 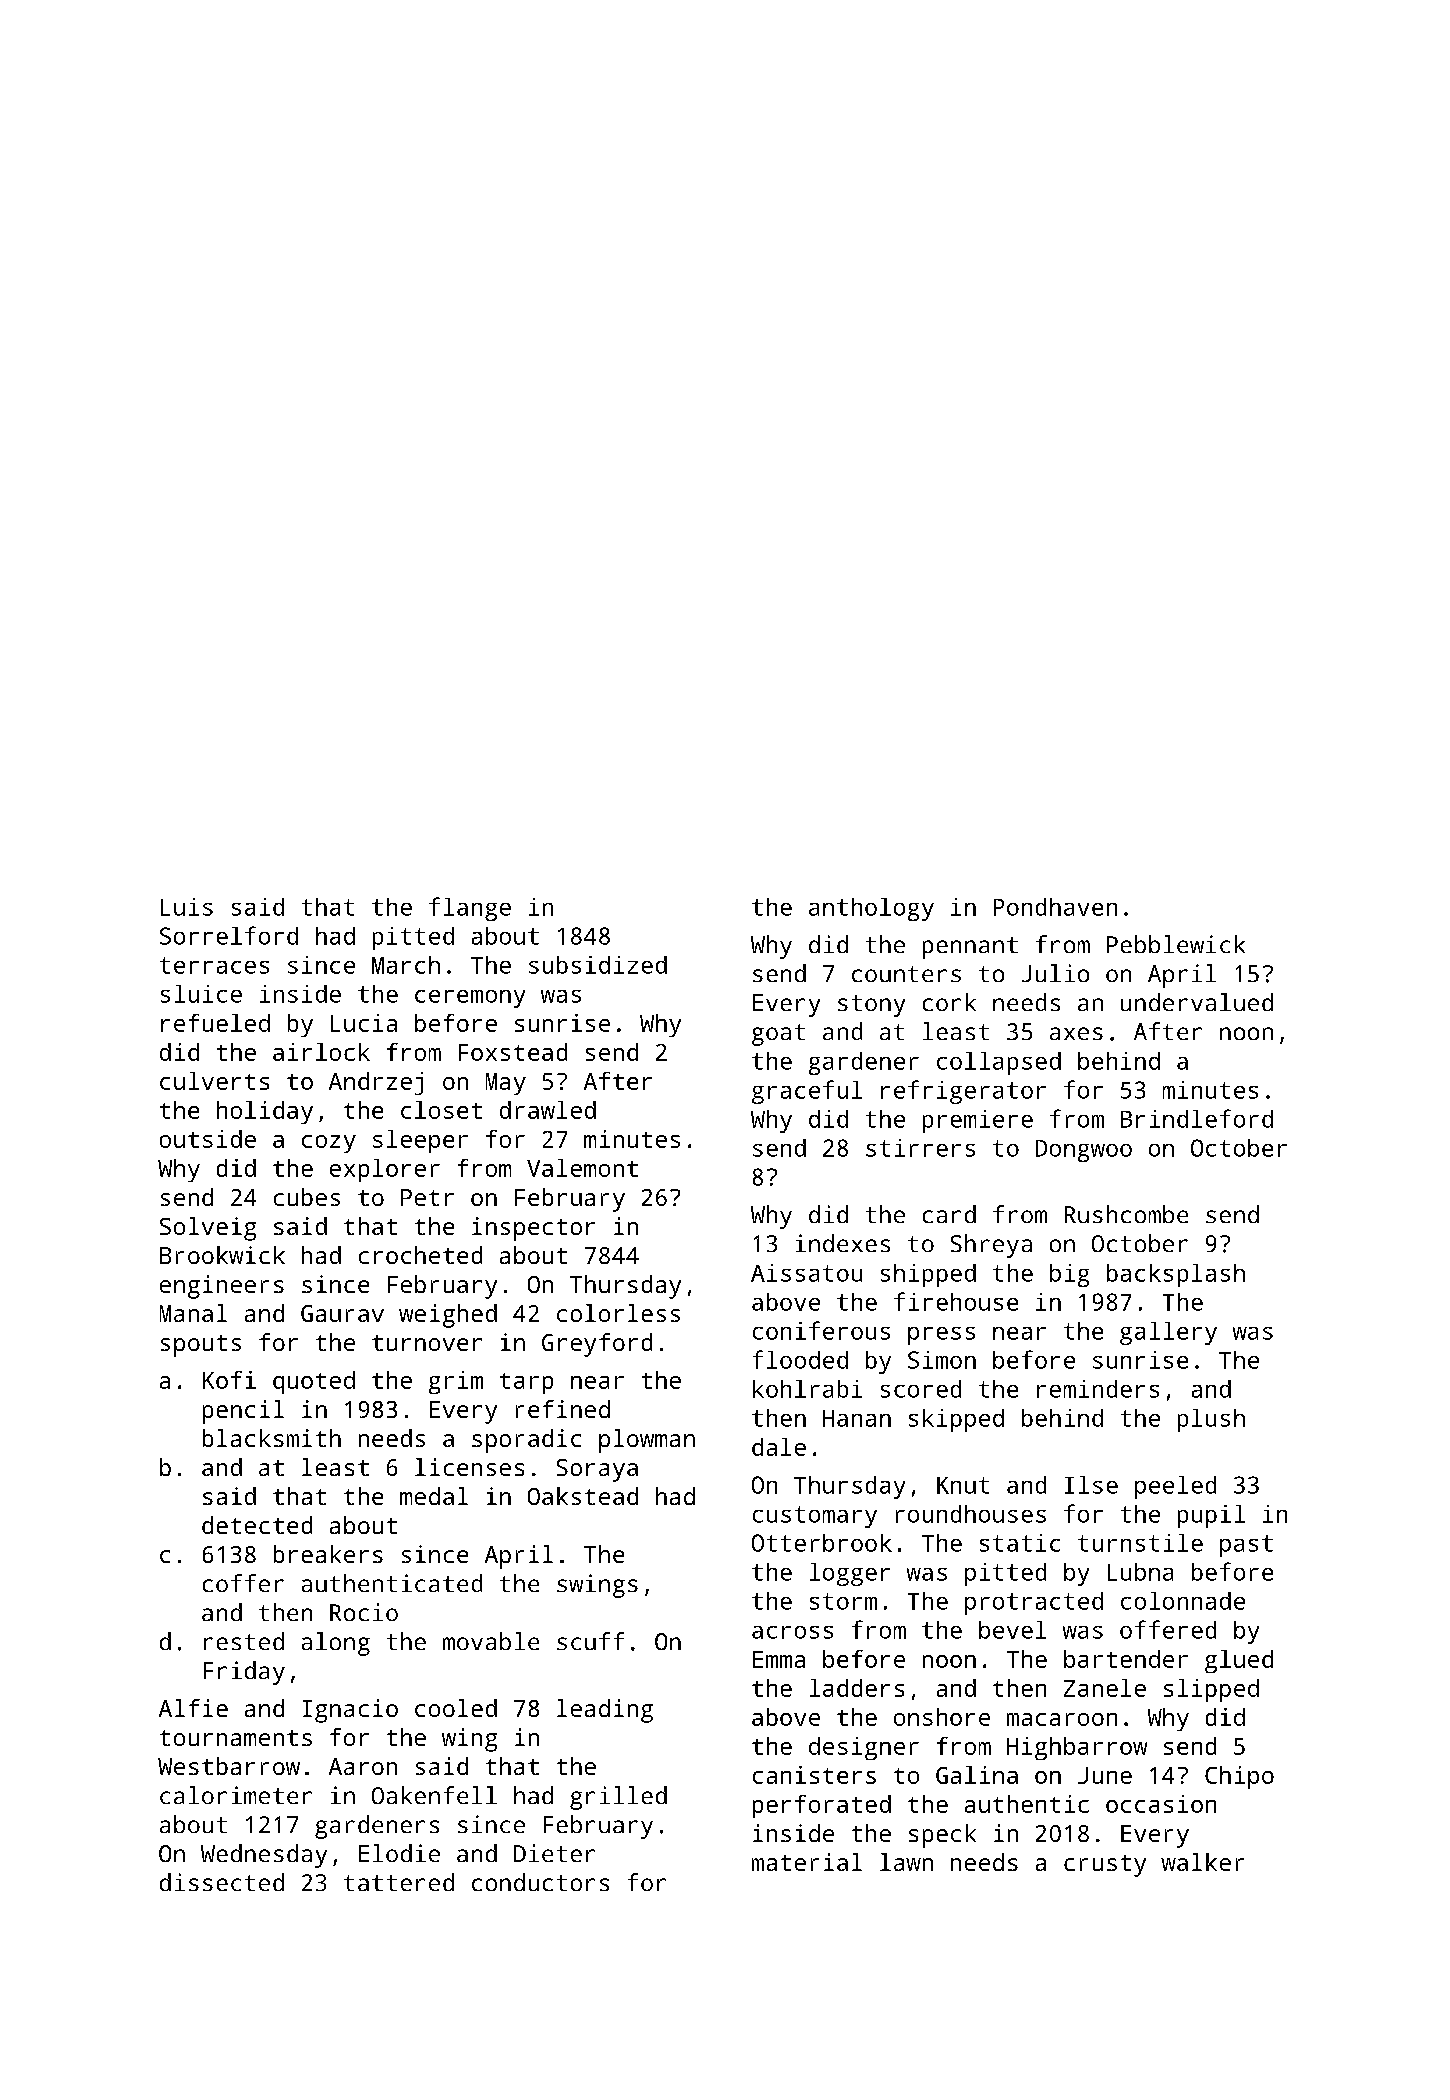 I want to click on glued, so click(x=1239, y=1661).
